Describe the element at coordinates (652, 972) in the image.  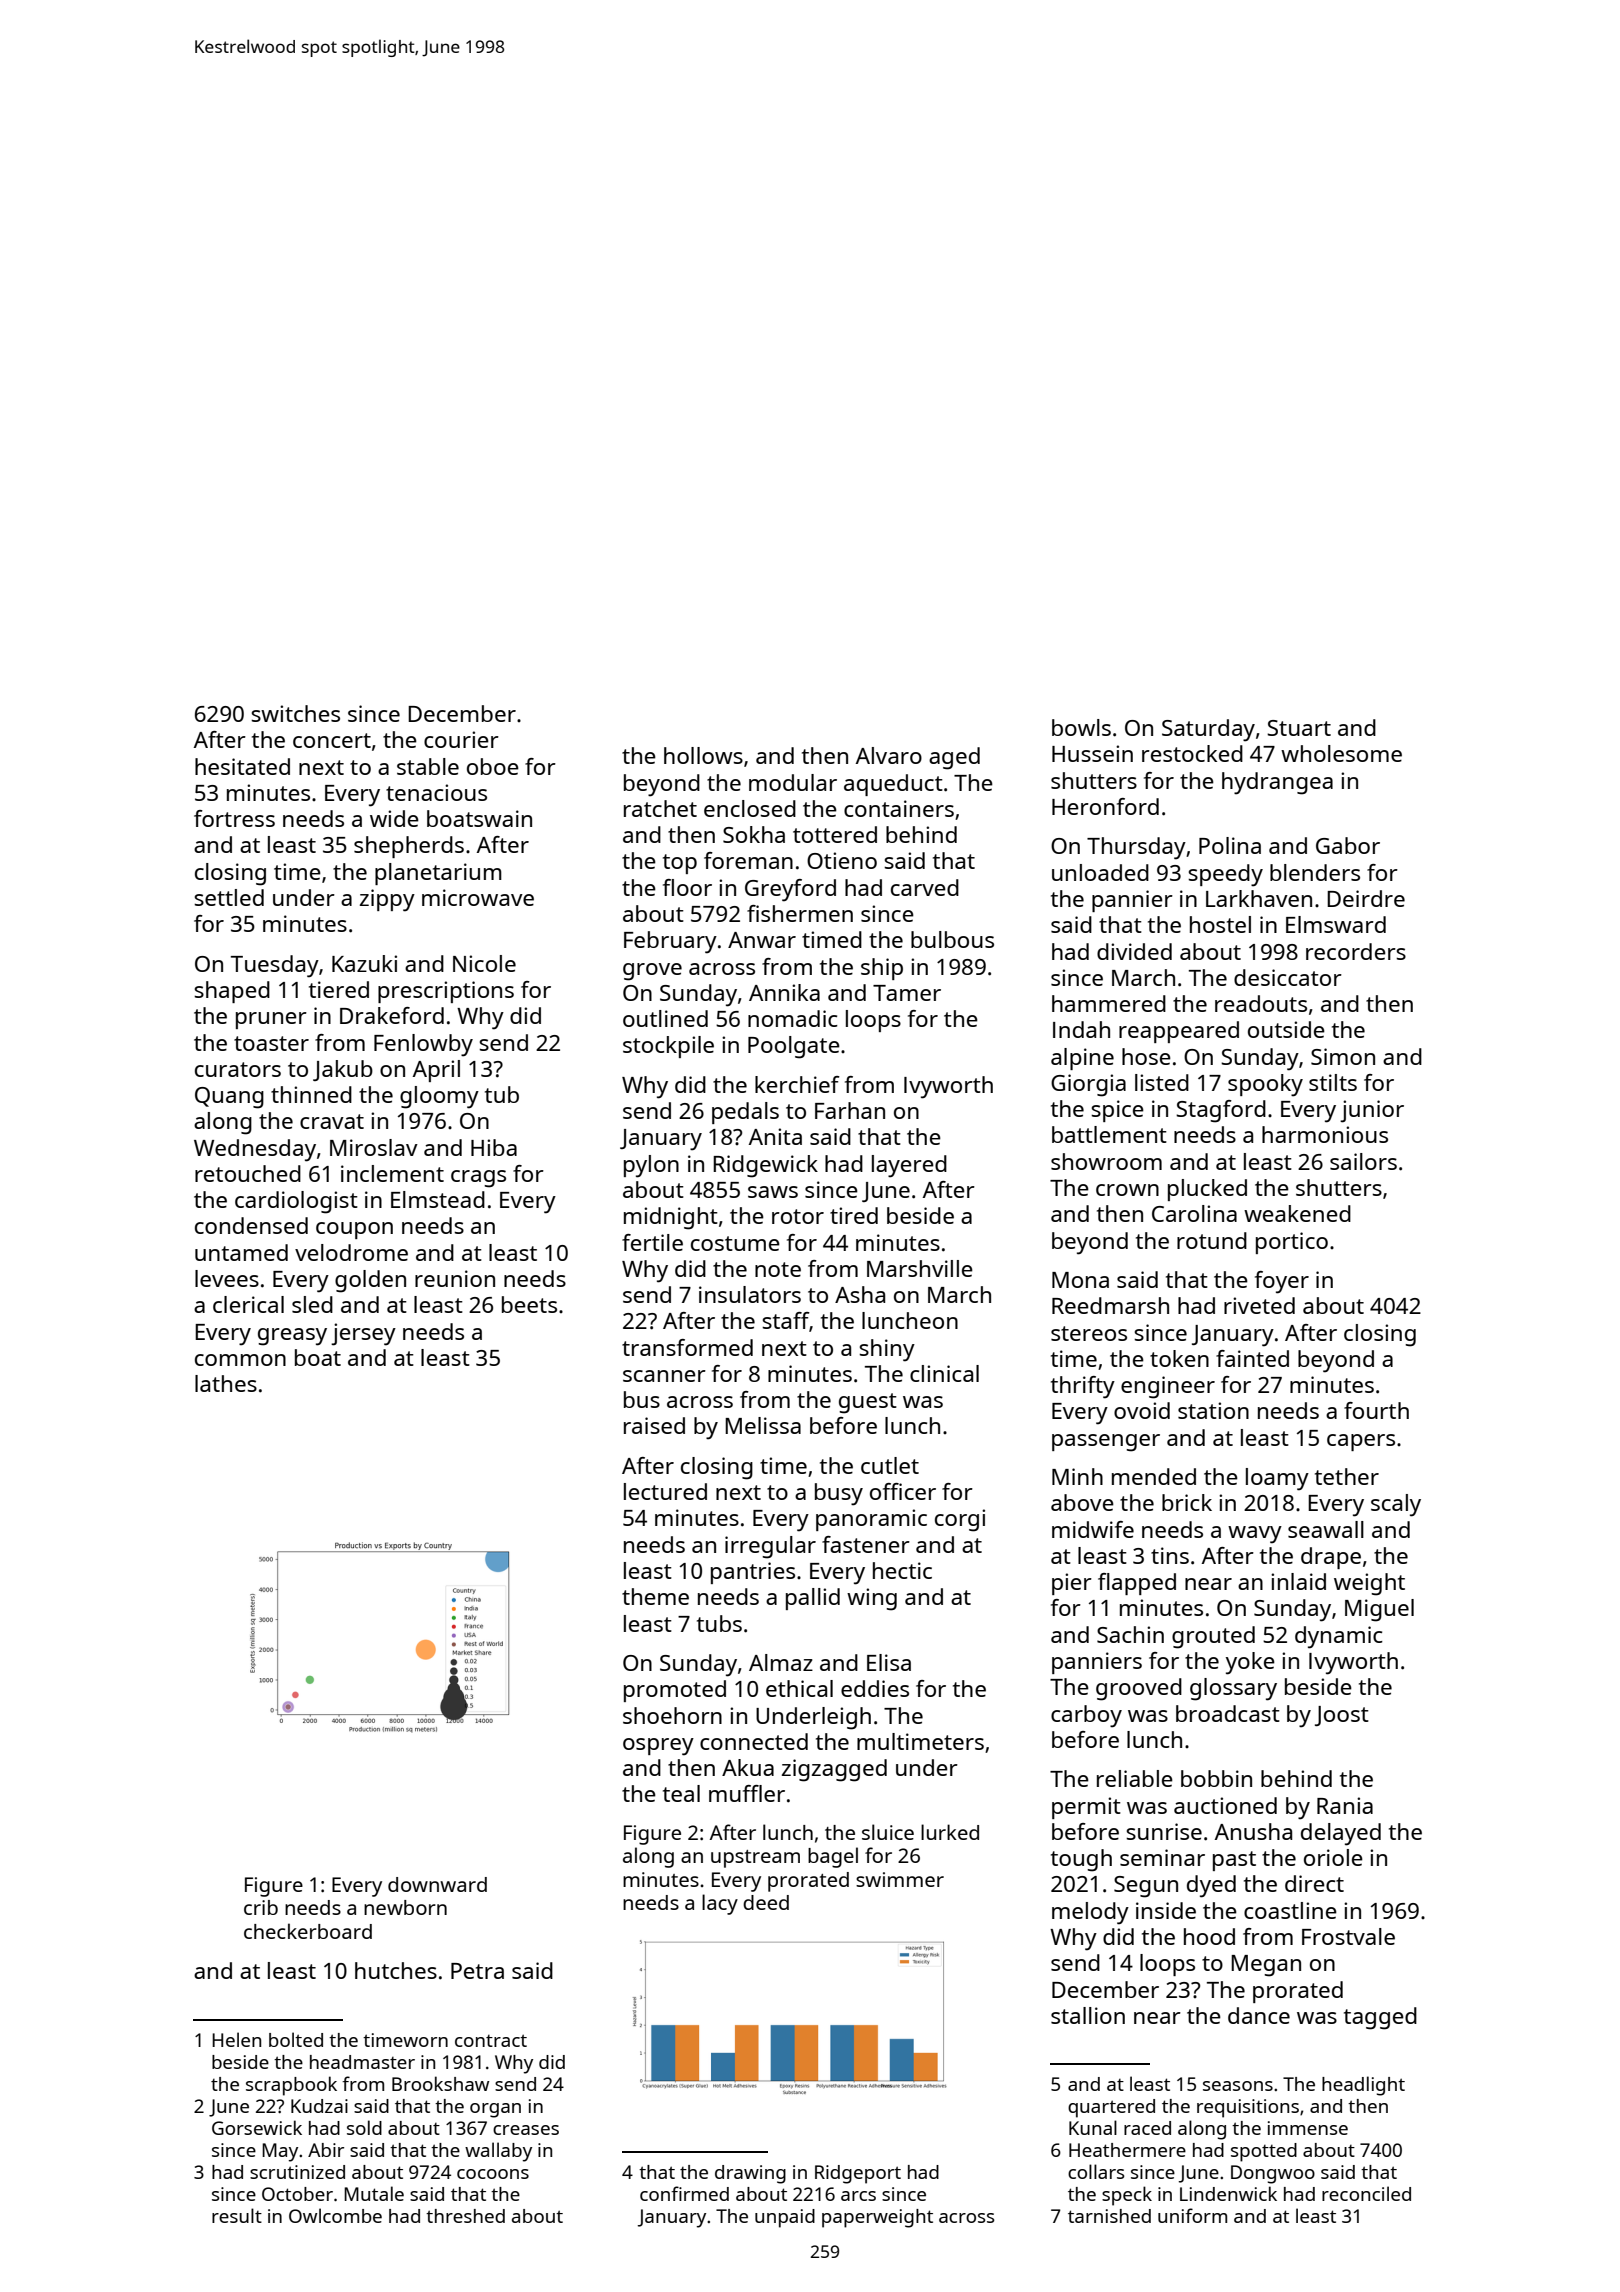
I see `grove` at that location.
